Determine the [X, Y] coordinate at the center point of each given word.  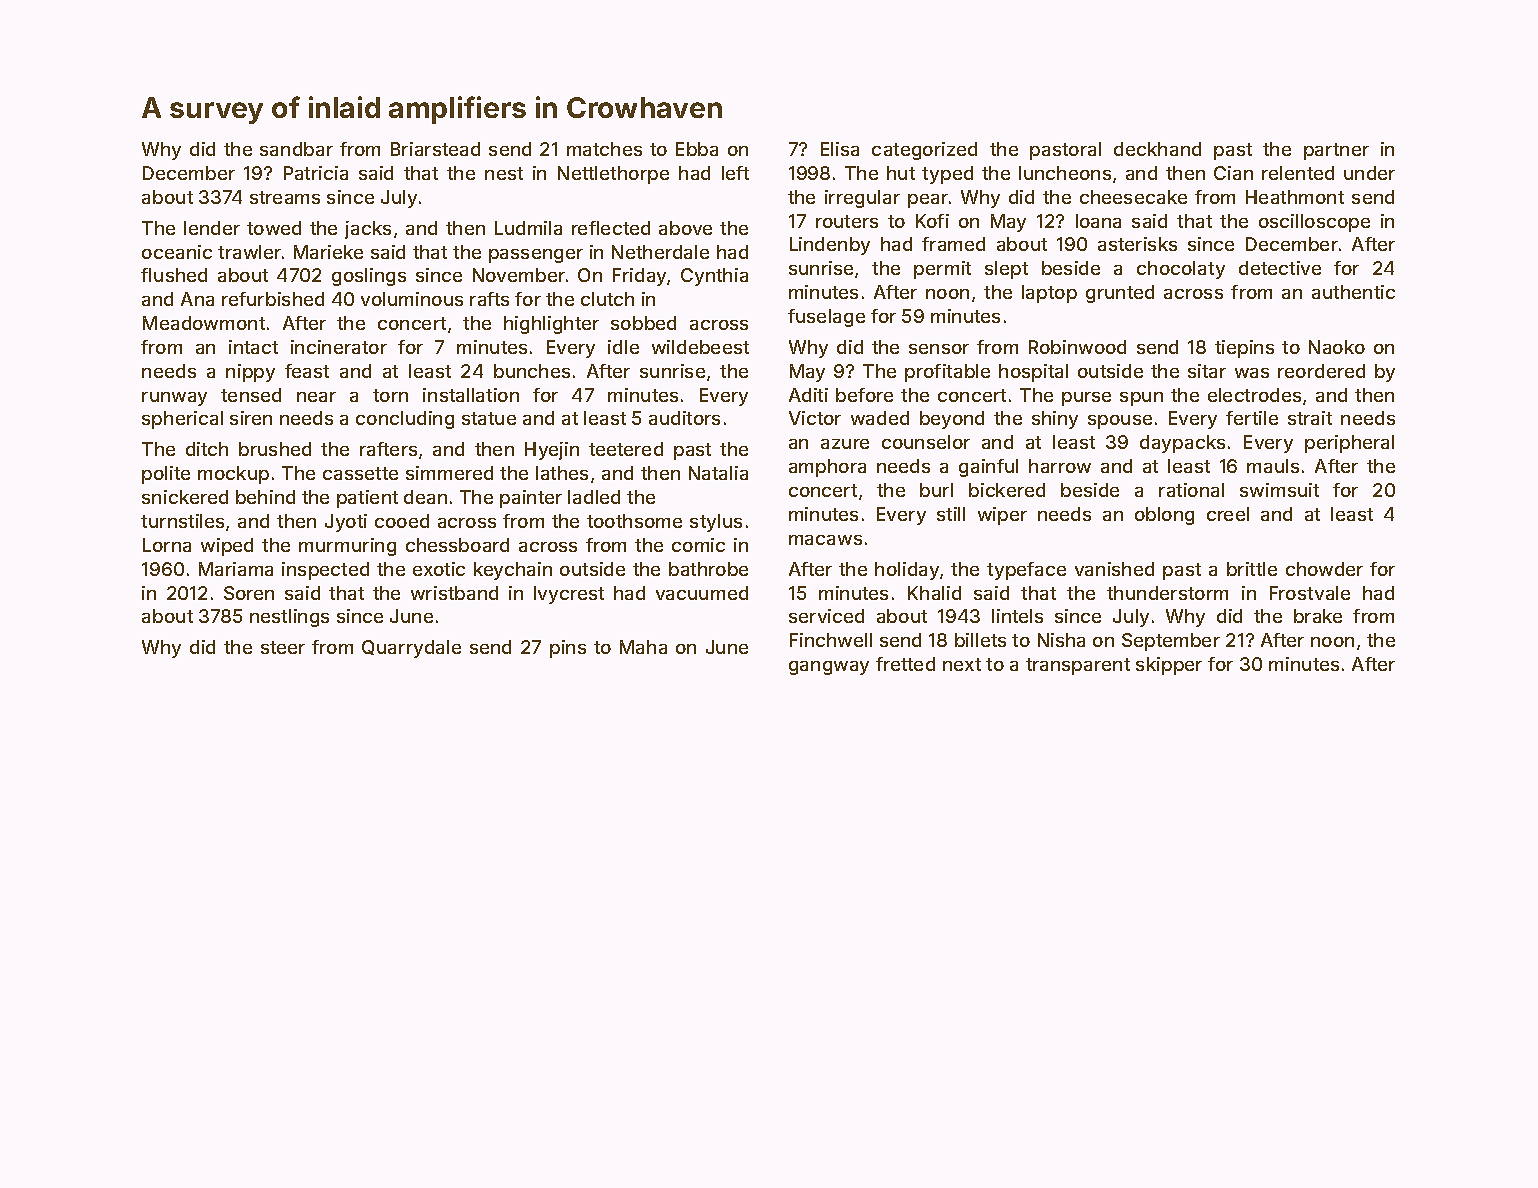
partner [1336, 151]
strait [1310, 418]
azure [845, 444]
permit [942, 270]
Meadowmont [204, 323]
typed [947, 175]
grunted [1120, 294]
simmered [449, 473]
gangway [829, 668]
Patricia [316, 173]
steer [283, 647]
